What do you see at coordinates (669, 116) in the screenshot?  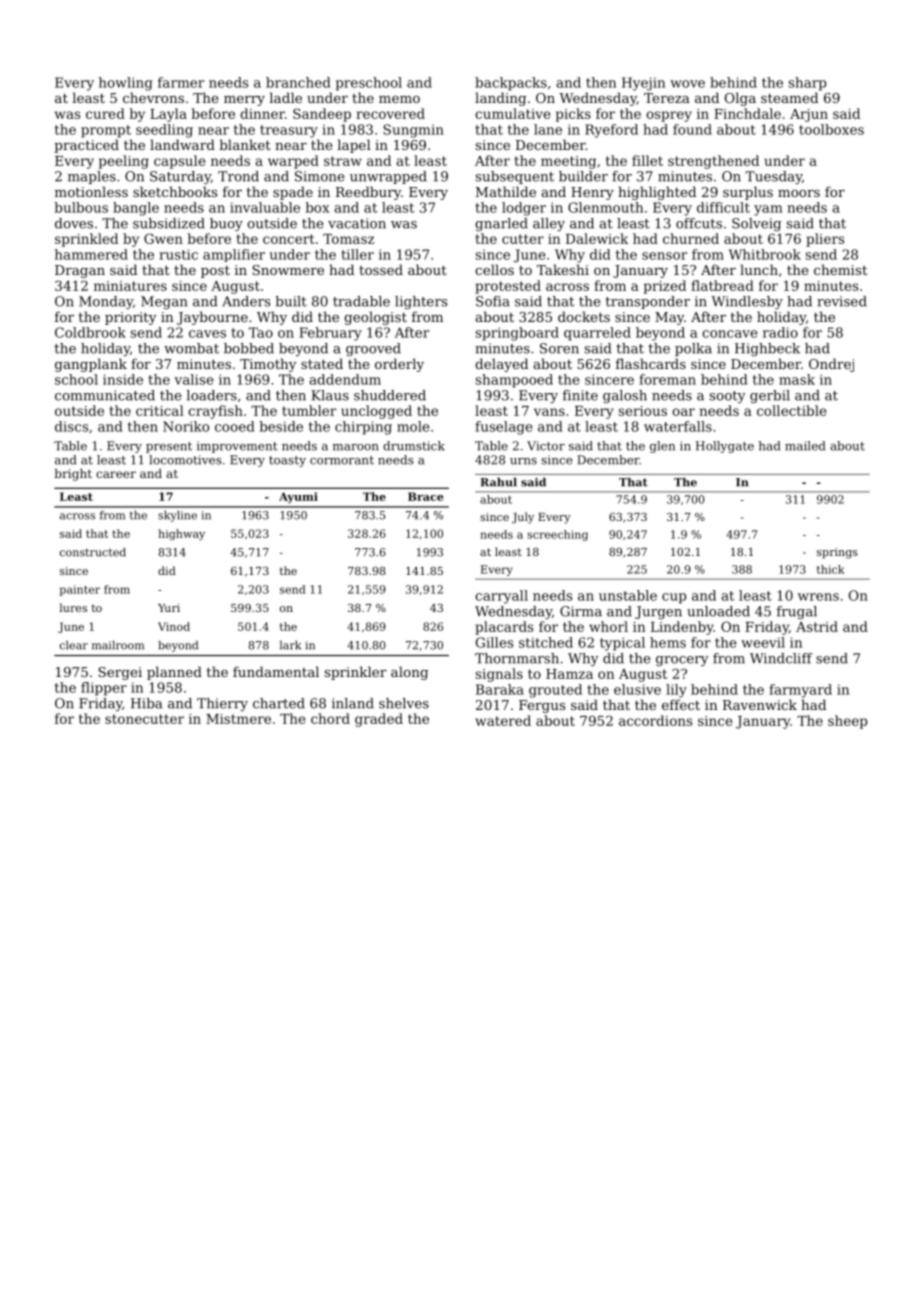 I see `osprey` at bounding box center [669, 116].
